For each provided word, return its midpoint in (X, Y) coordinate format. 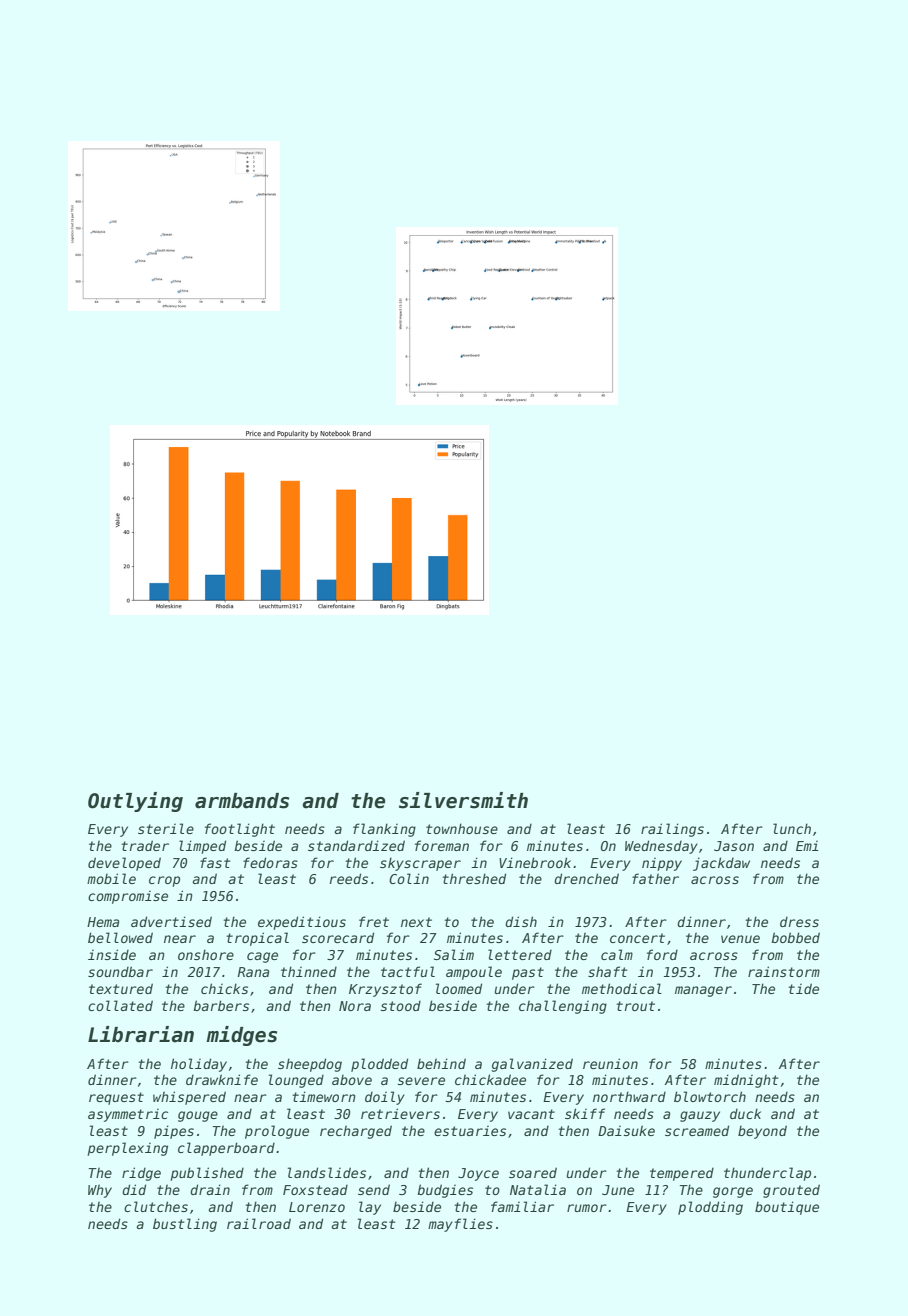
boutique (787, 1208)
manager (703, 991)
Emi (807, 846)
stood (401, 1006)
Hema (103, 922)
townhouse (462, 828)
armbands (242, 801)
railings (672, 830)
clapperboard (226, 1149)
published (207, 1174)
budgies (445, 1191)
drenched (586, 878)
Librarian (141, 1034)
